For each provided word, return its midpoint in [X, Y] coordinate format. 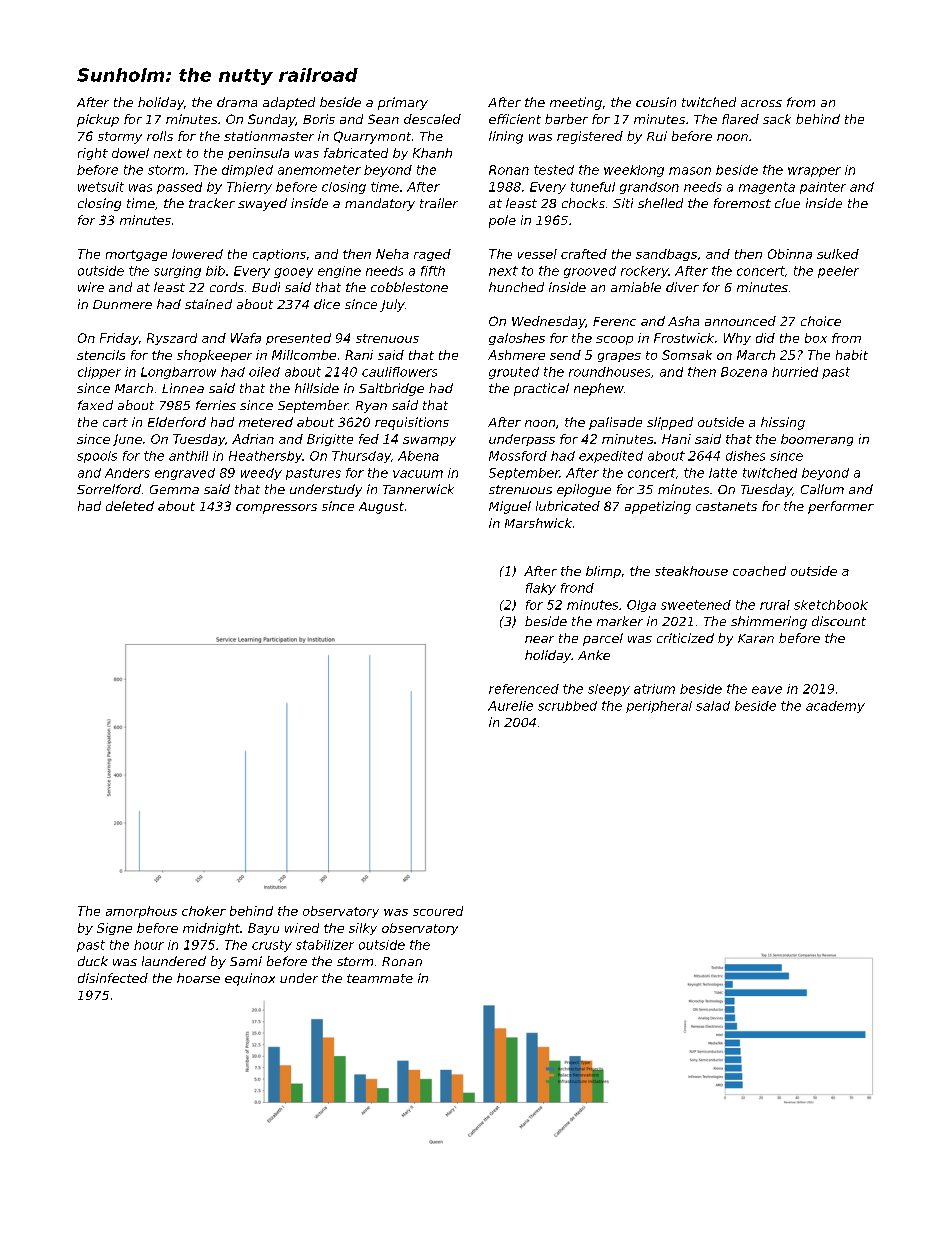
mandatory [380, 204]
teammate [380, 978]
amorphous [141, 912]
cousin [656, 102]
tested [554, 170]
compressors [276, 509]
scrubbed [567, 706]
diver [682, 287]
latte [723, 473]
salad [713, 706]
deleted [130, 506]
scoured [438, 911]
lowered [197, 254]
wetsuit [101, 187]
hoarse [198, 978]
